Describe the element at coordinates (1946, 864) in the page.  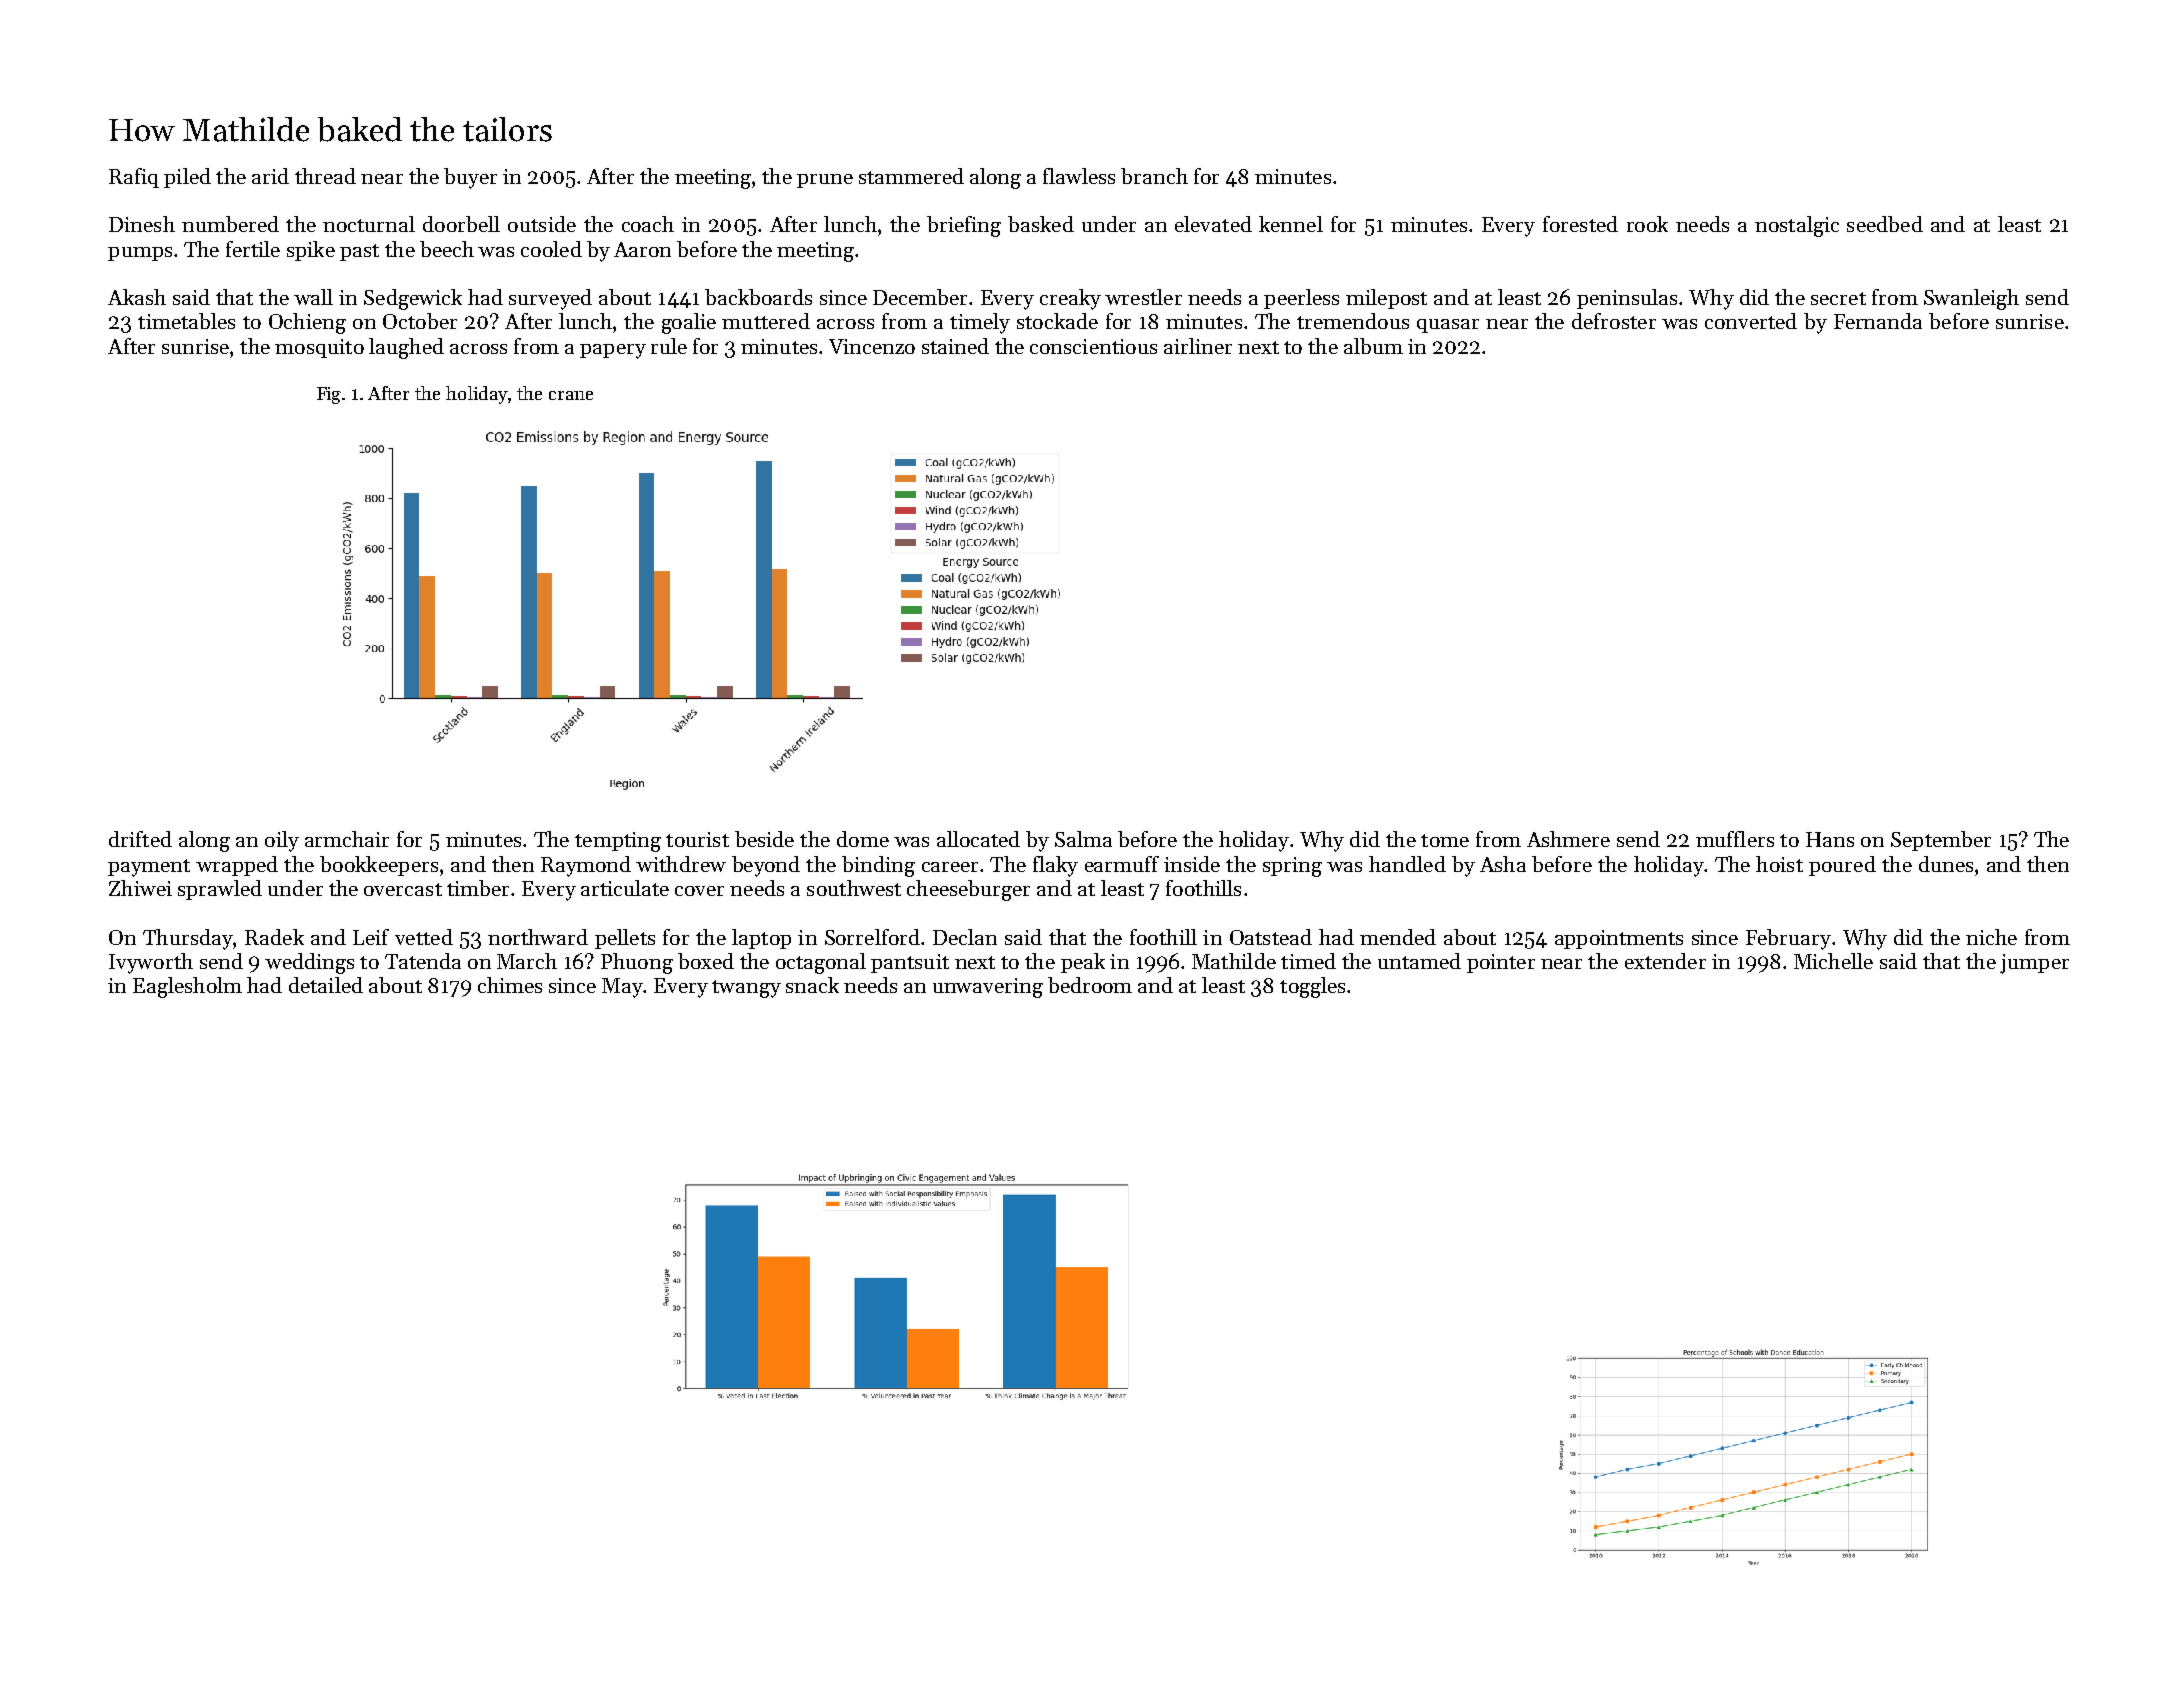
I see `dunes` at that location.
